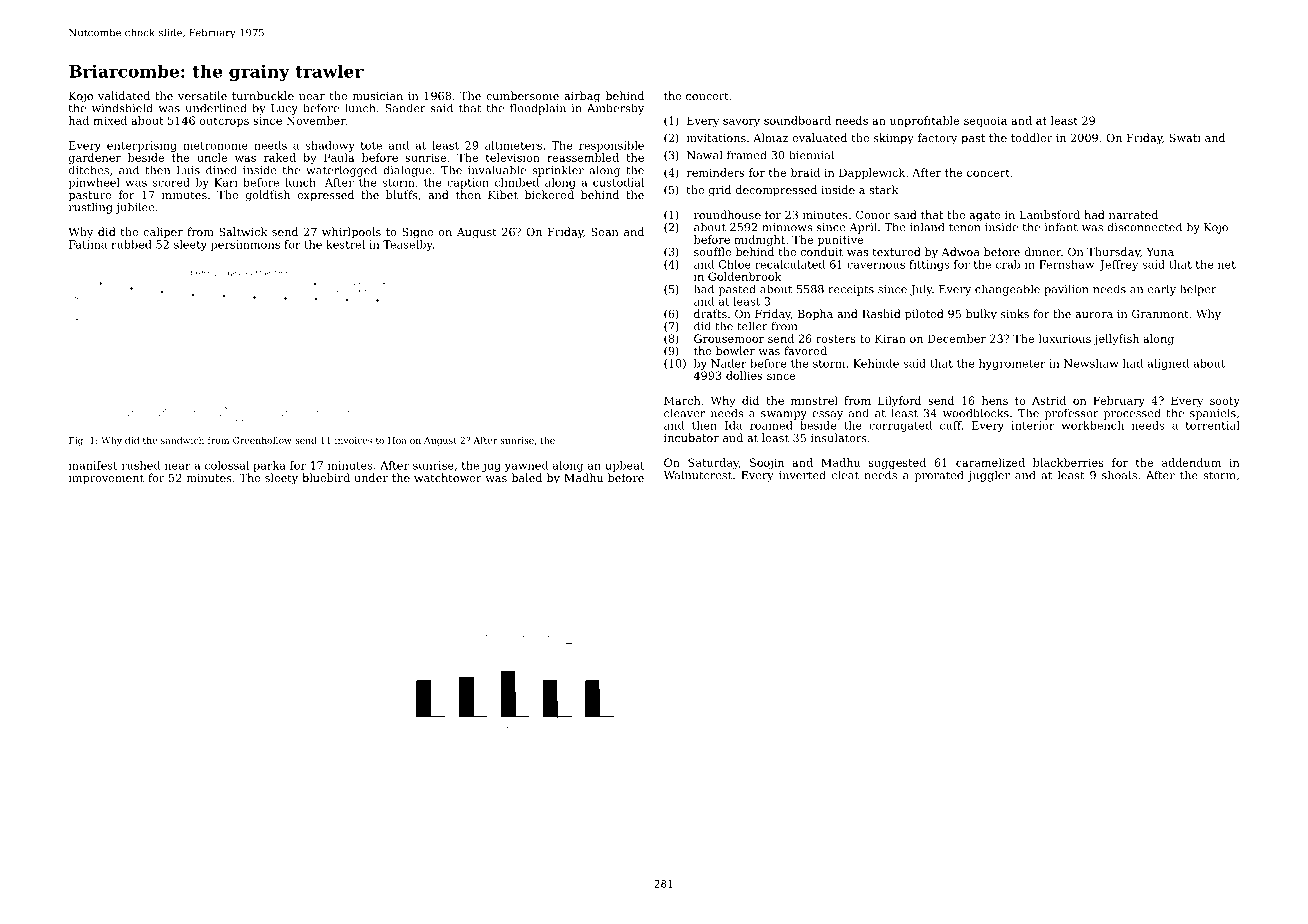  What do you see at coordinates (262, 440) in the document?
I see `Greenhollow` at bounding box center [262, 440].
